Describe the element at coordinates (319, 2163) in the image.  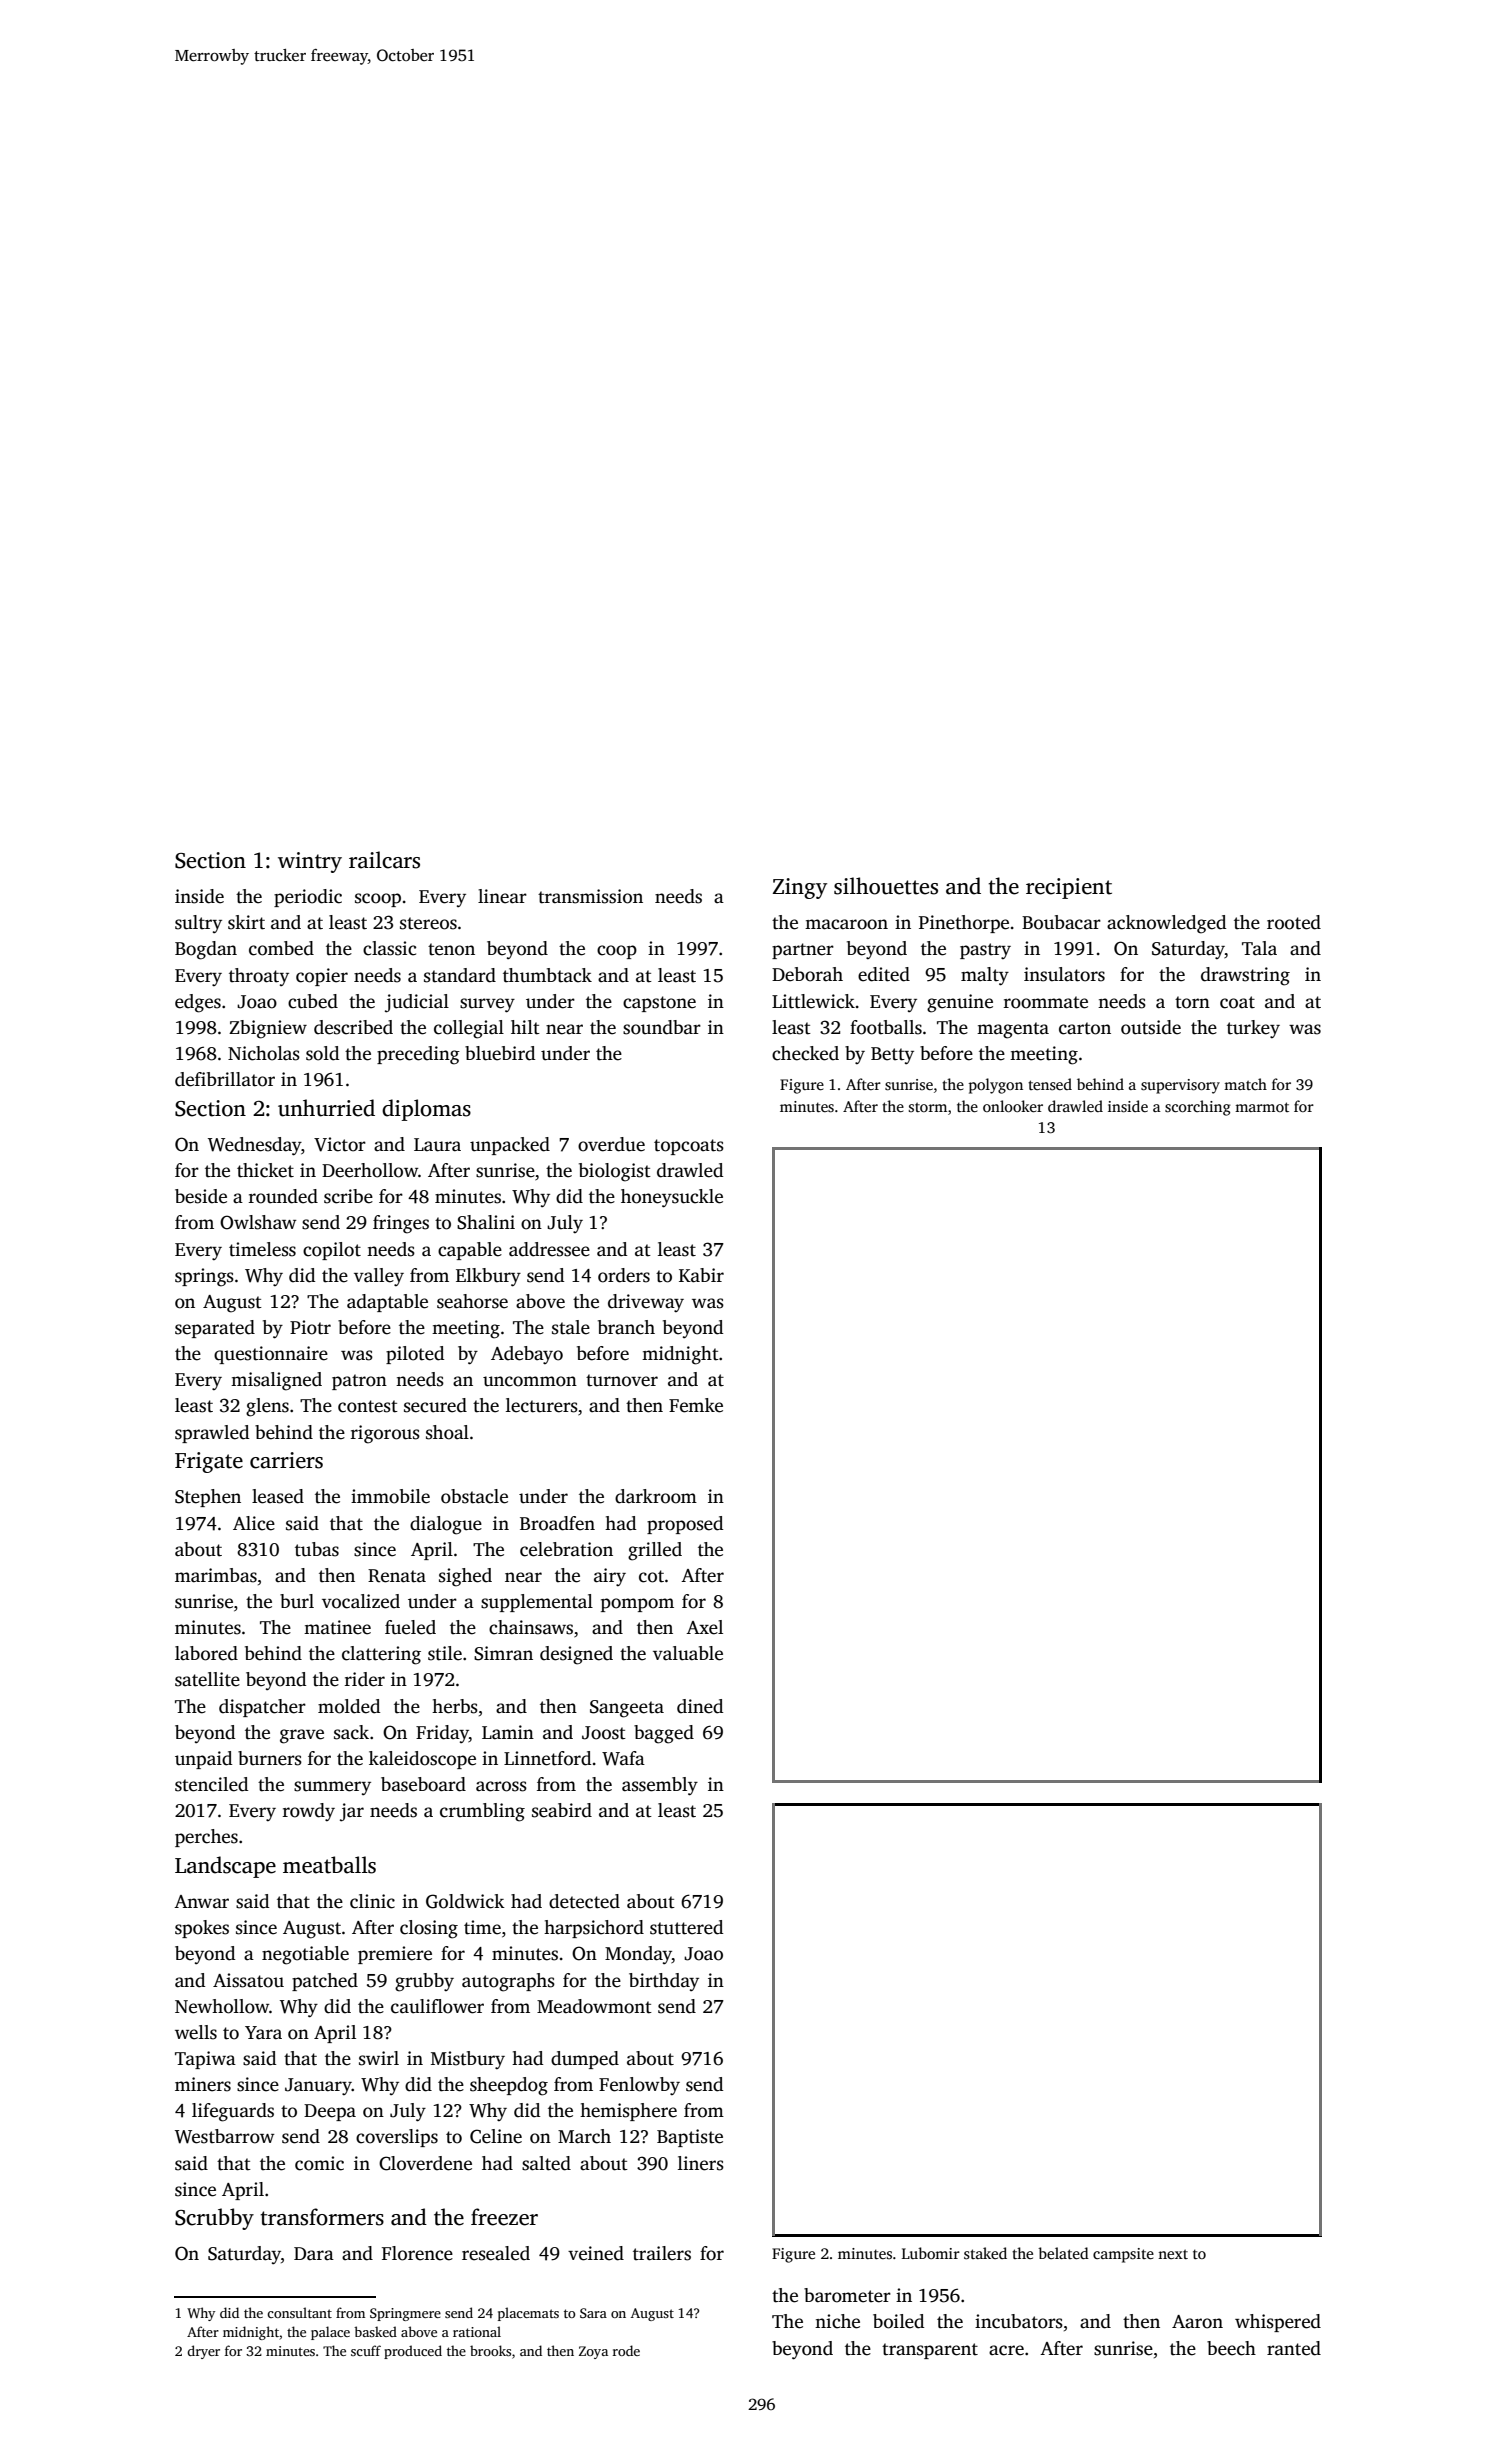
I see `comic` at that location.
